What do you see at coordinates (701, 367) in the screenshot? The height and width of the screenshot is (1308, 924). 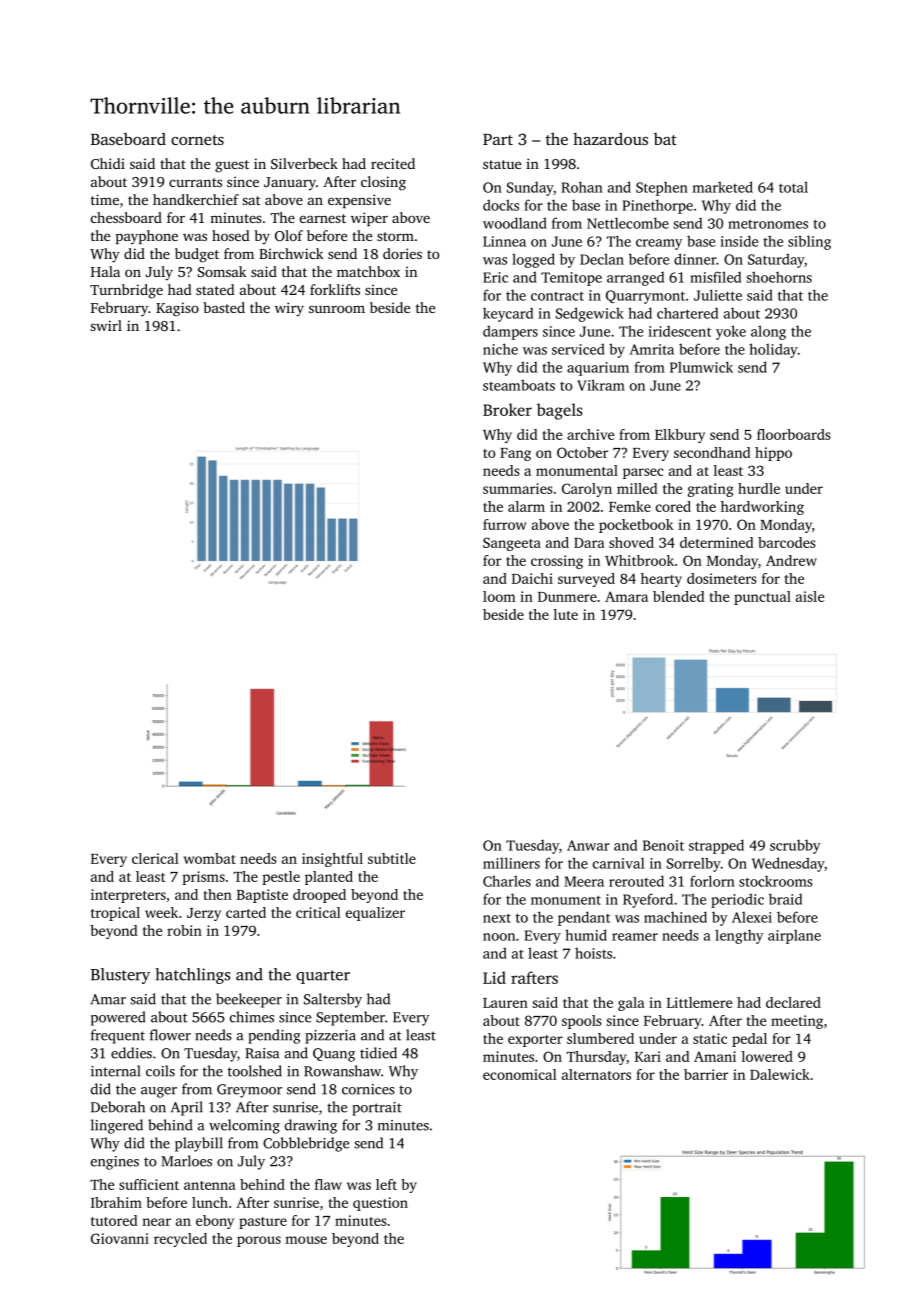 I see `Plumwick` at bounding box center [701, 367].
